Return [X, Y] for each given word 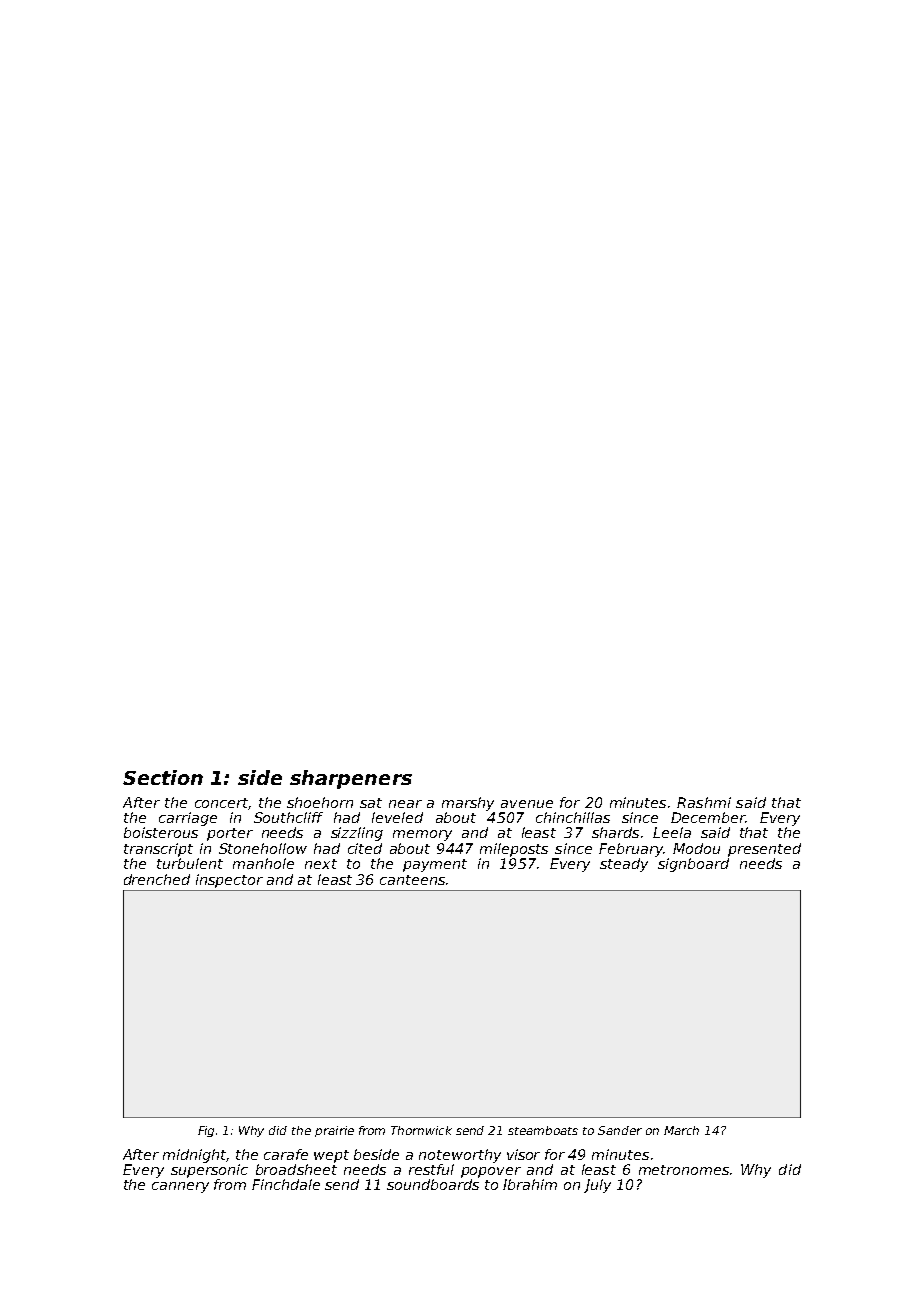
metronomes [684, 1170]
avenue [527, 804]
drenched [157, 879]
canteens [412, 880]
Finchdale [286, 1184]
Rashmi [704, 802]
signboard [693, 865]
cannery [180, 1187]
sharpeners [351, 779]
